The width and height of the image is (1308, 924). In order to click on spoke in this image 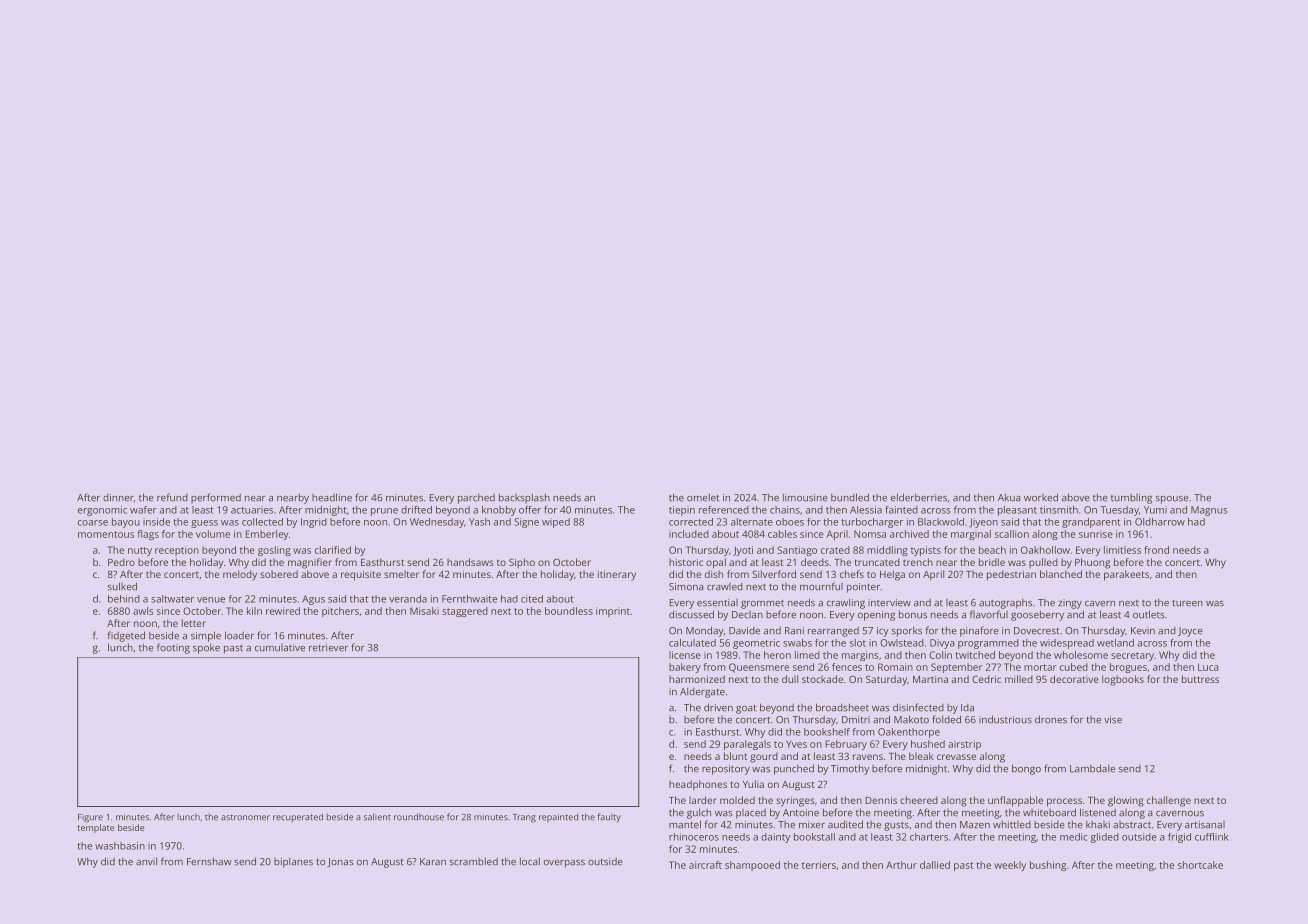, I will do `click(206, 648)`.
